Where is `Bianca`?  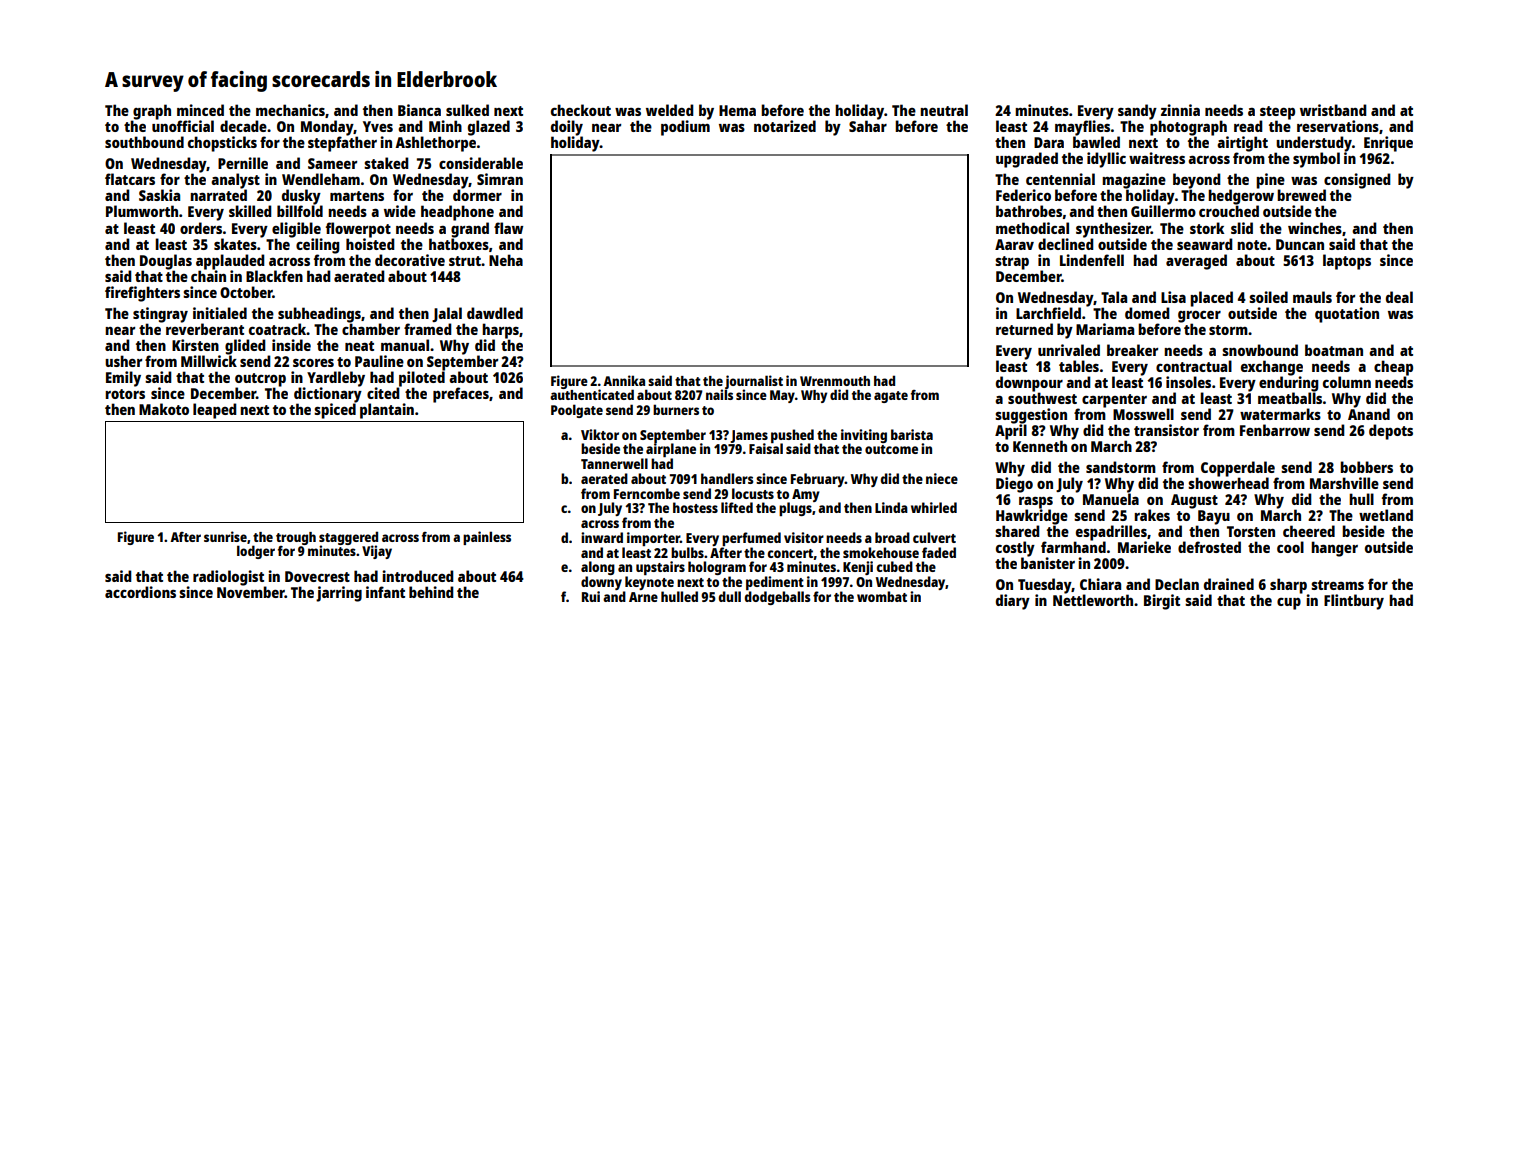
Bianca is located at coordinates (419, 110).
